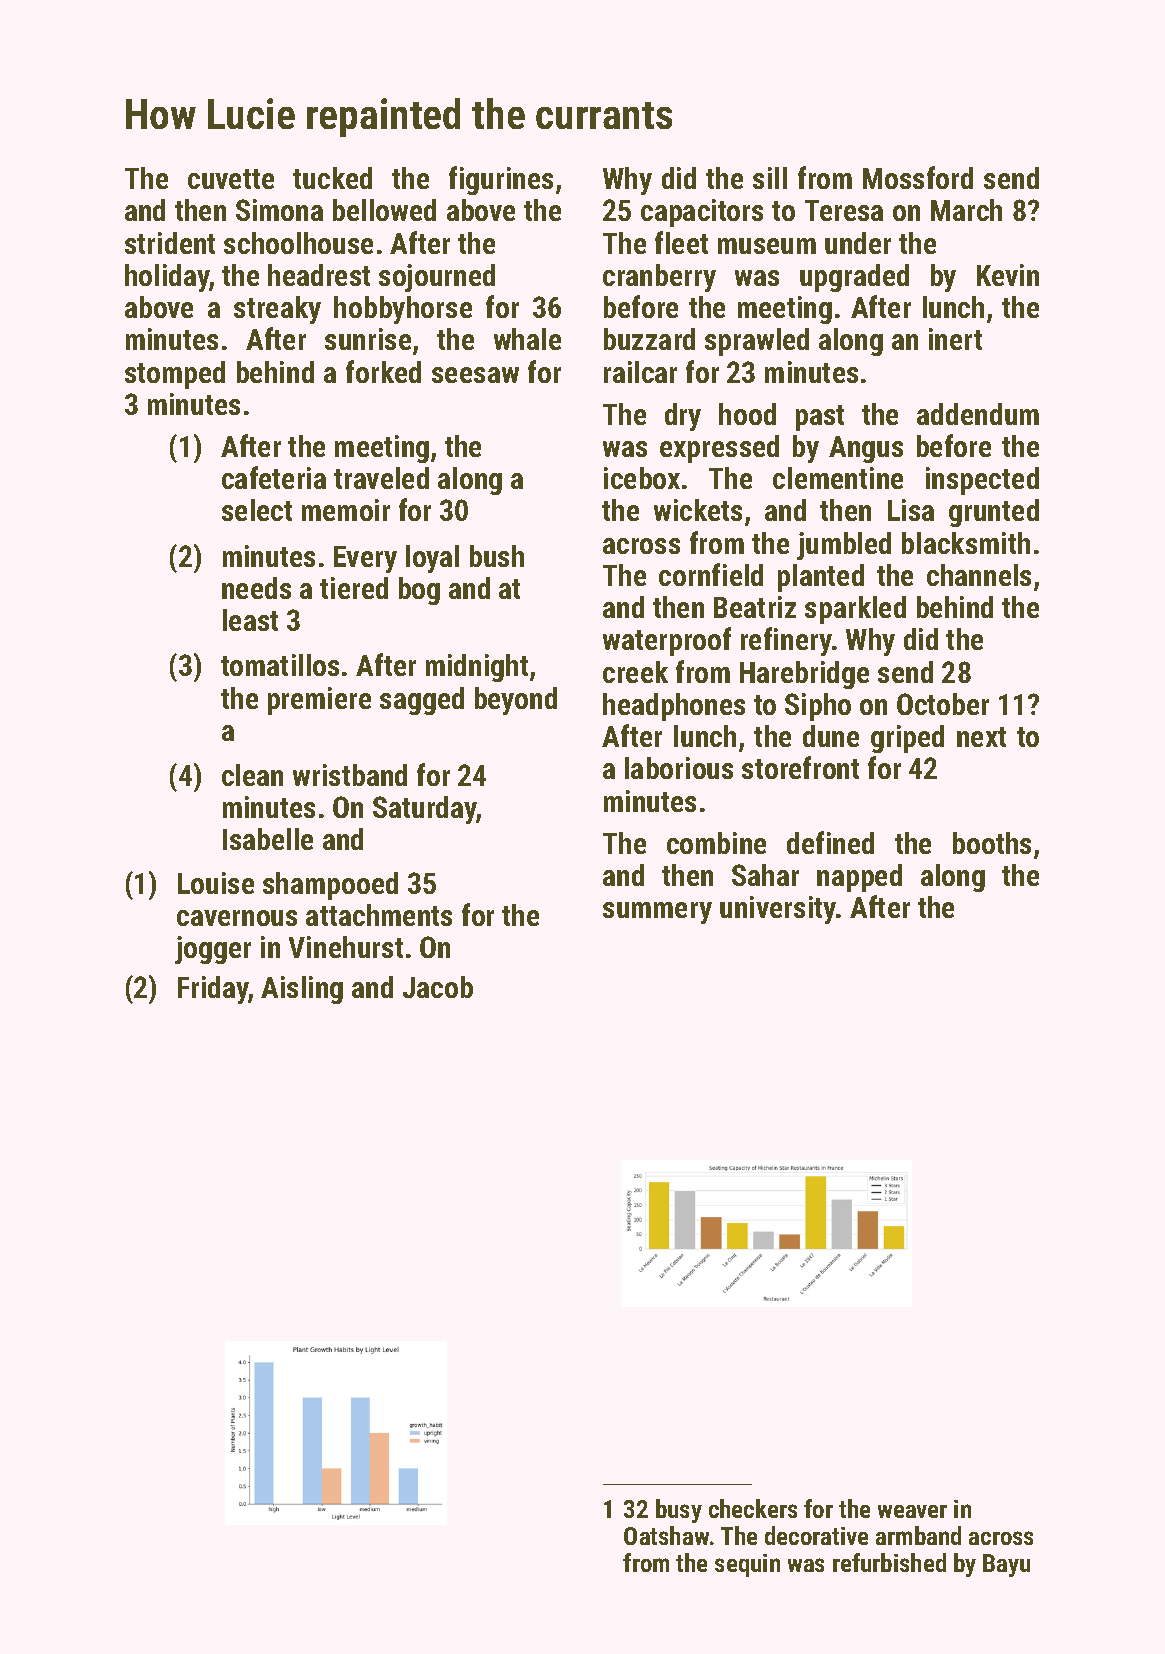  Describe the element at coordinates (679, 1511) in the image. I see `busy` at that location.
